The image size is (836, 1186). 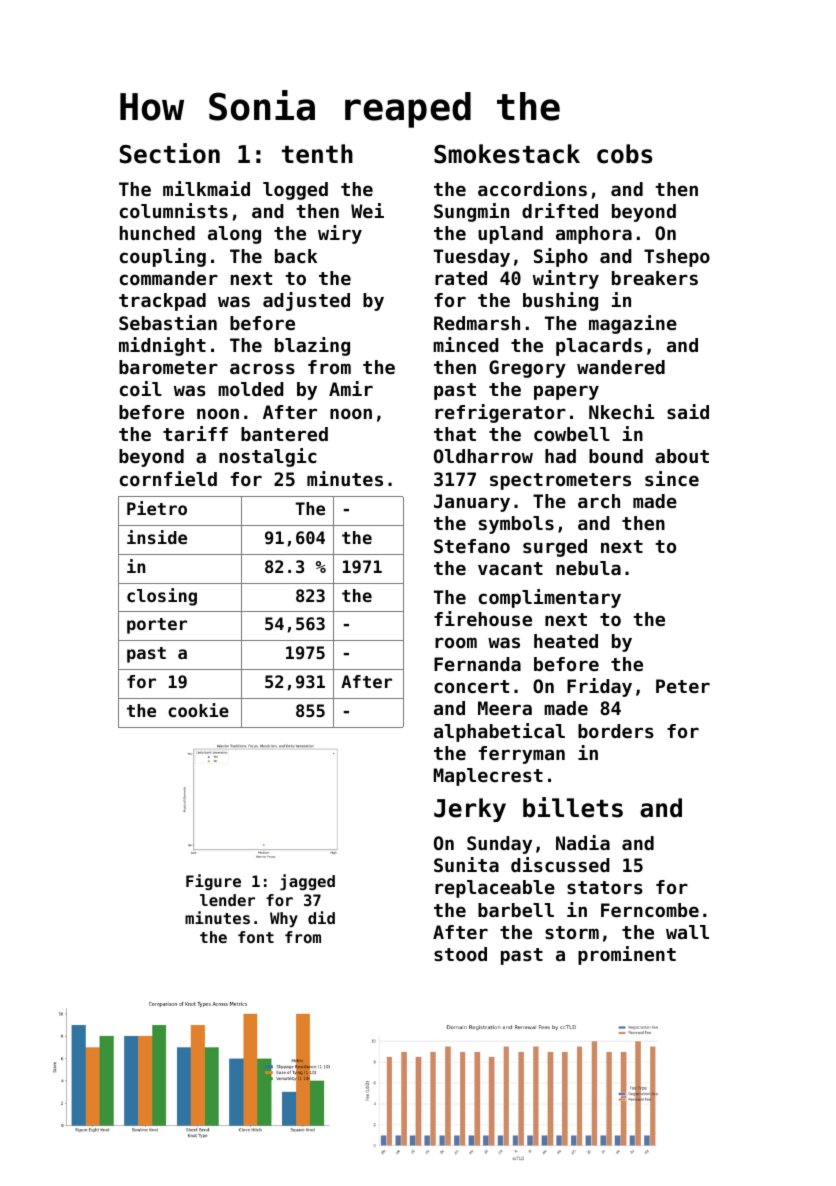 I want to click on cookie, so click(x=198, y=710).
